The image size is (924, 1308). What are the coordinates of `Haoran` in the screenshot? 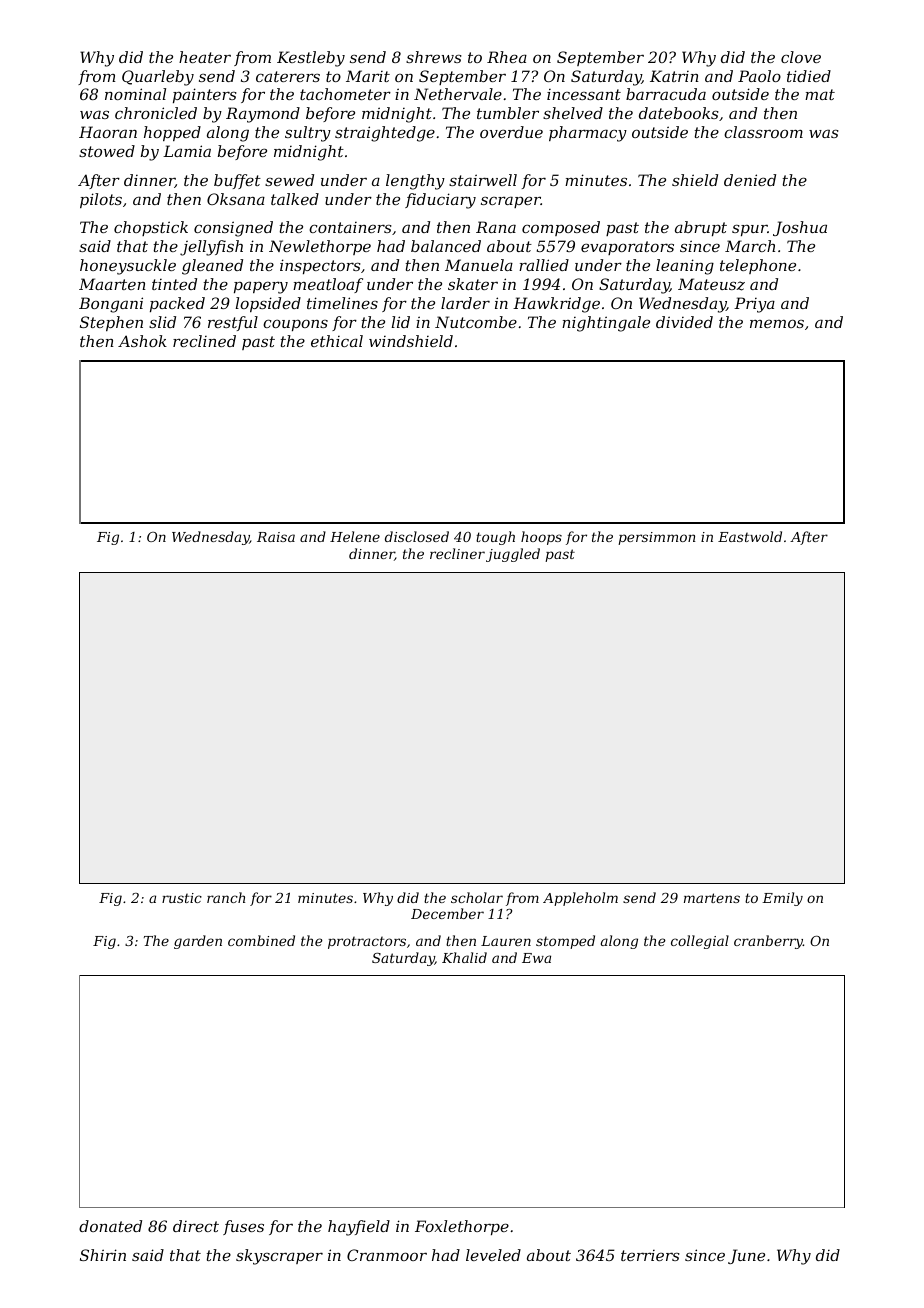 It's located at (108, 132).
